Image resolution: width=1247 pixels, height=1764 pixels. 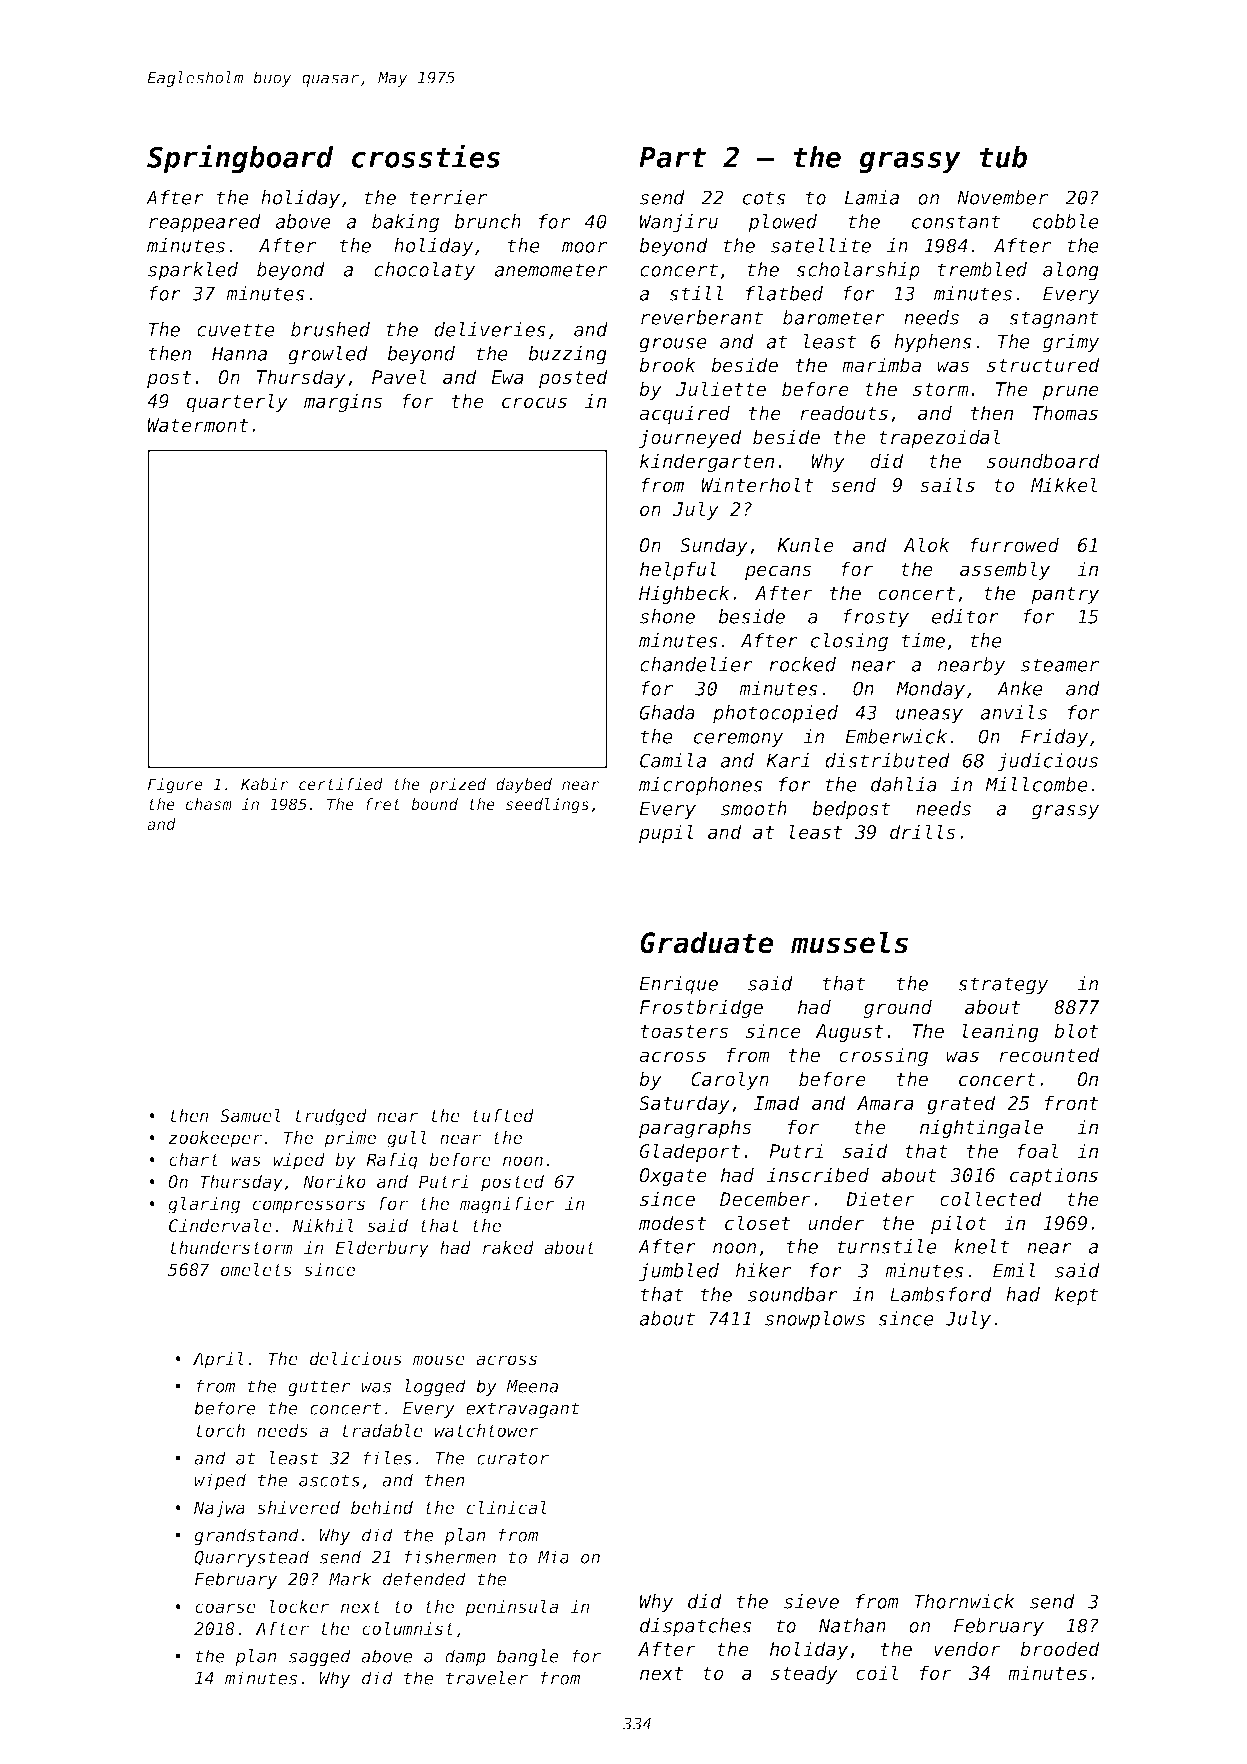 What do you see at coordinates (584, 247) in the page?
I see `moor` at bounding box center [584, 247].
